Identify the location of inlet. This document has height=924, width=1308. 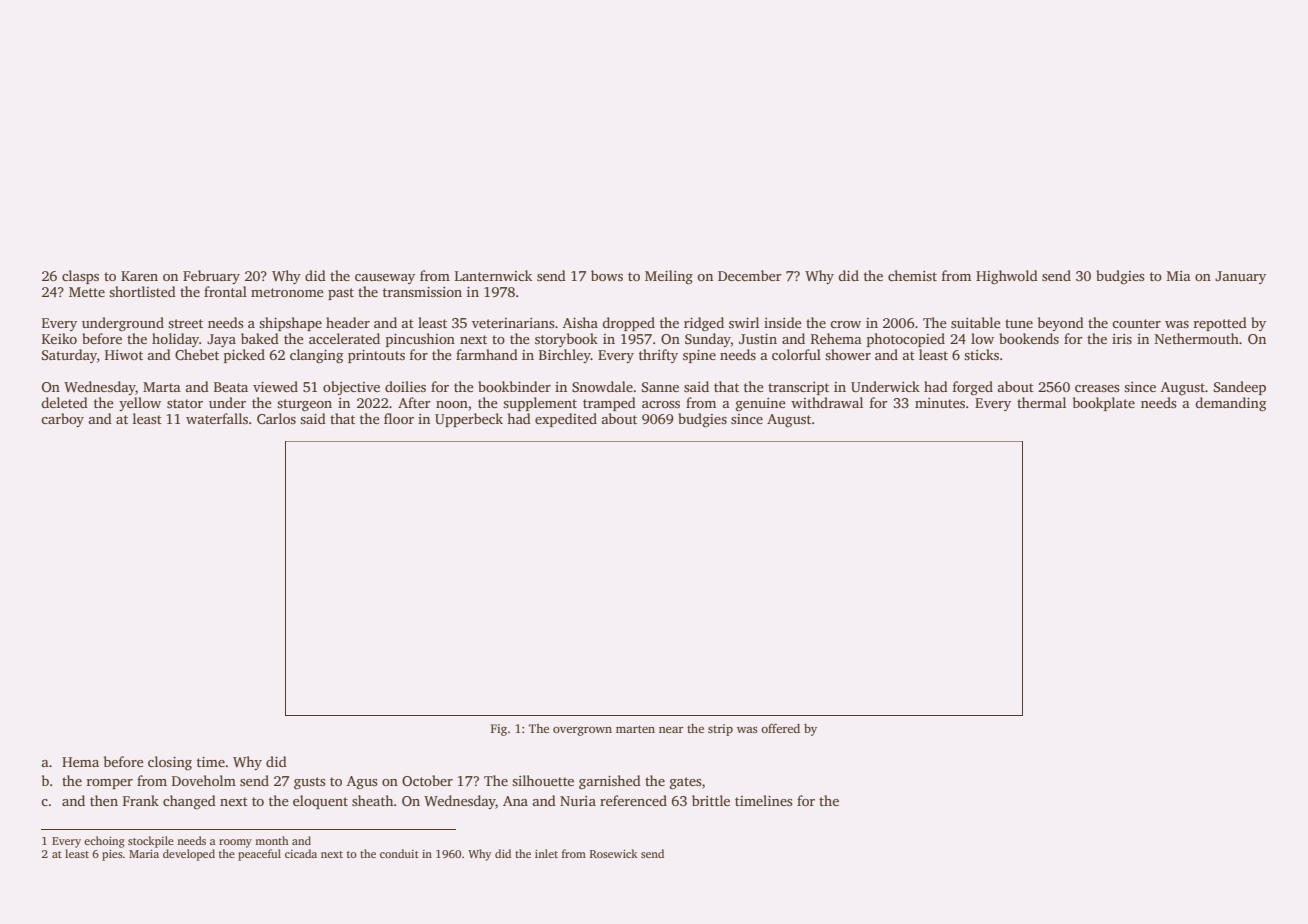
(546, 853).
